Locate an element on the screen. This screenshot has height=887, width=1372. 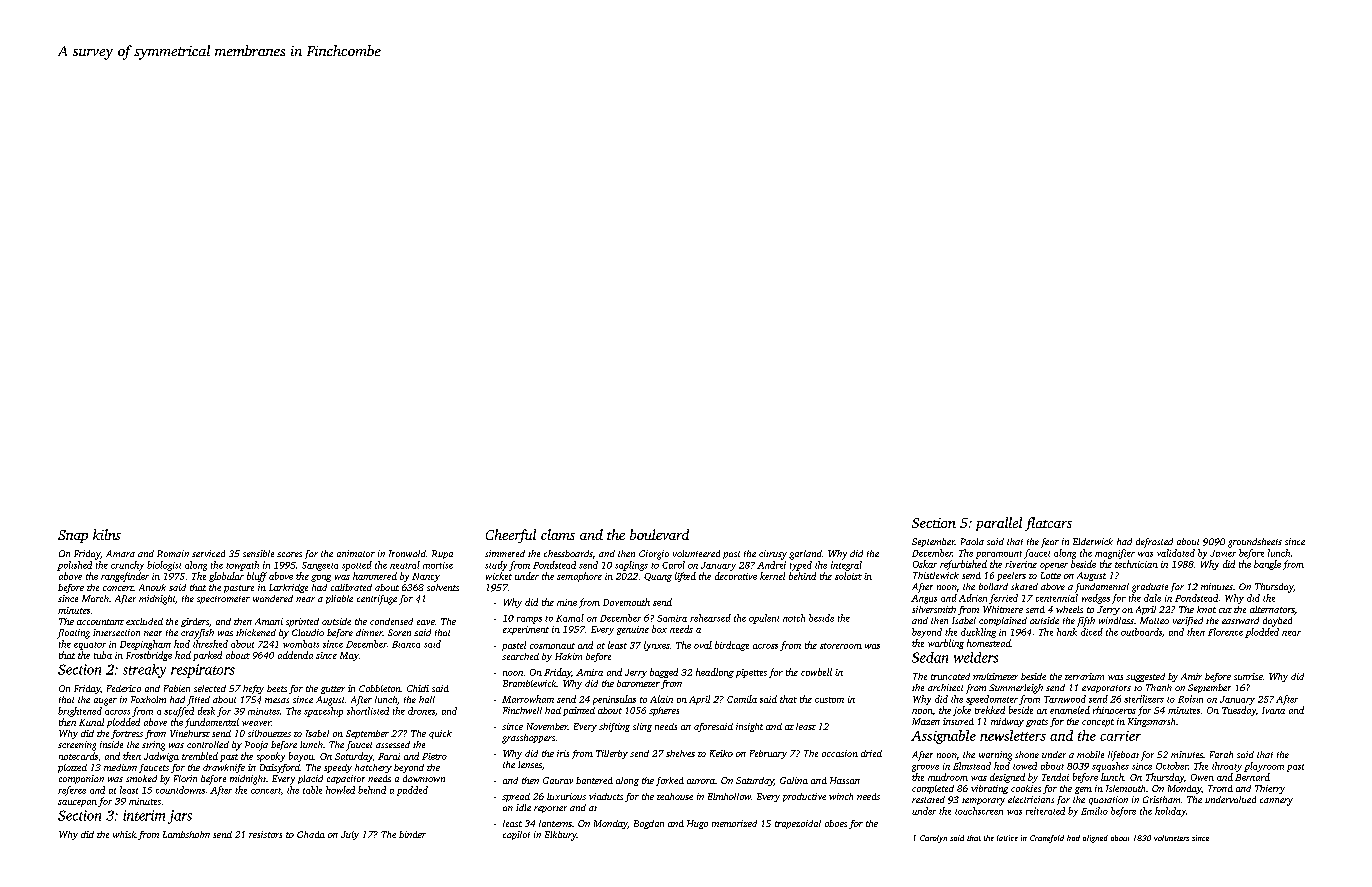
sunrise is located at coordinates (1248, 676).
